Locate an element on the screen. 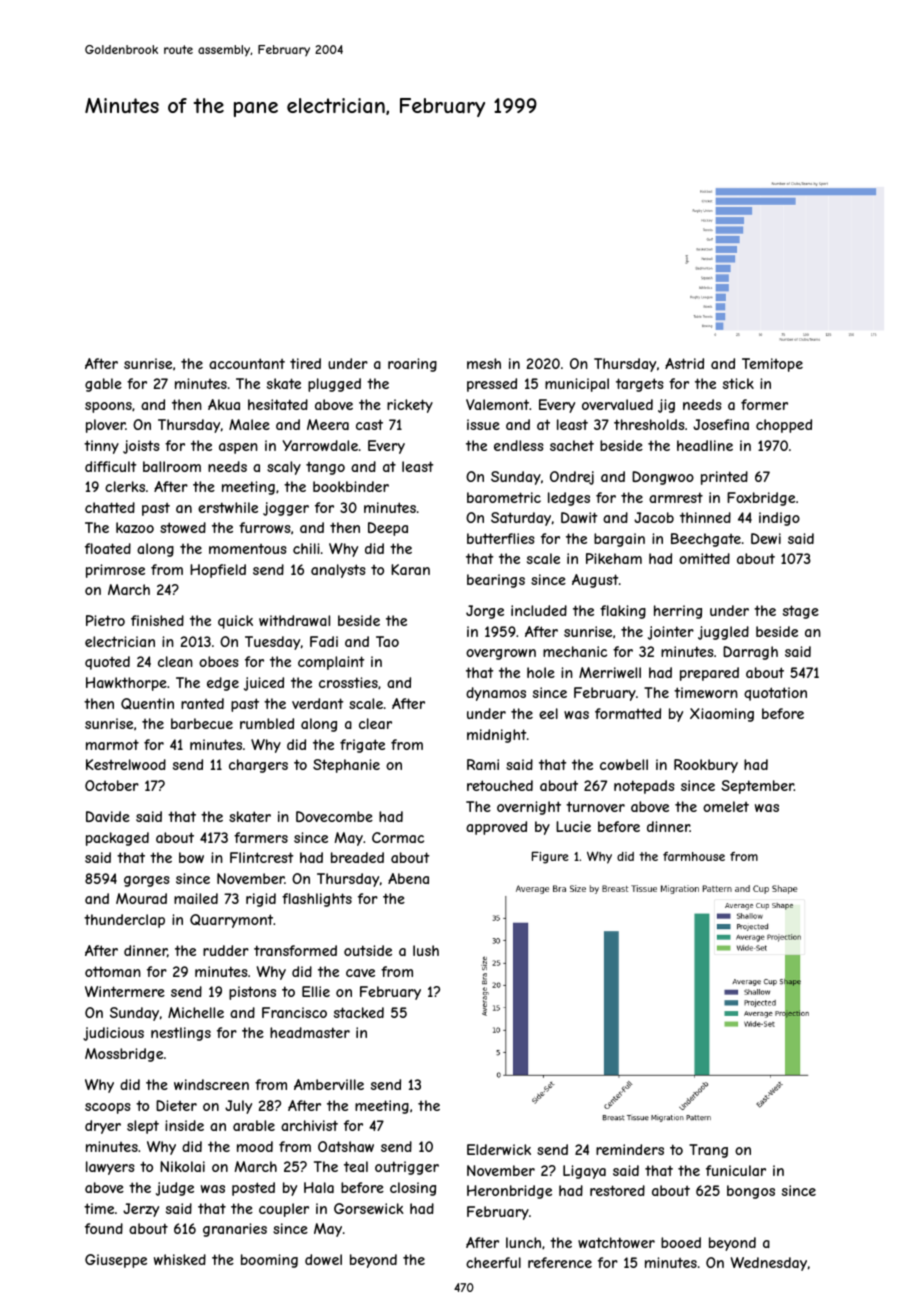  Abena is located at coordinates (408, 878).
